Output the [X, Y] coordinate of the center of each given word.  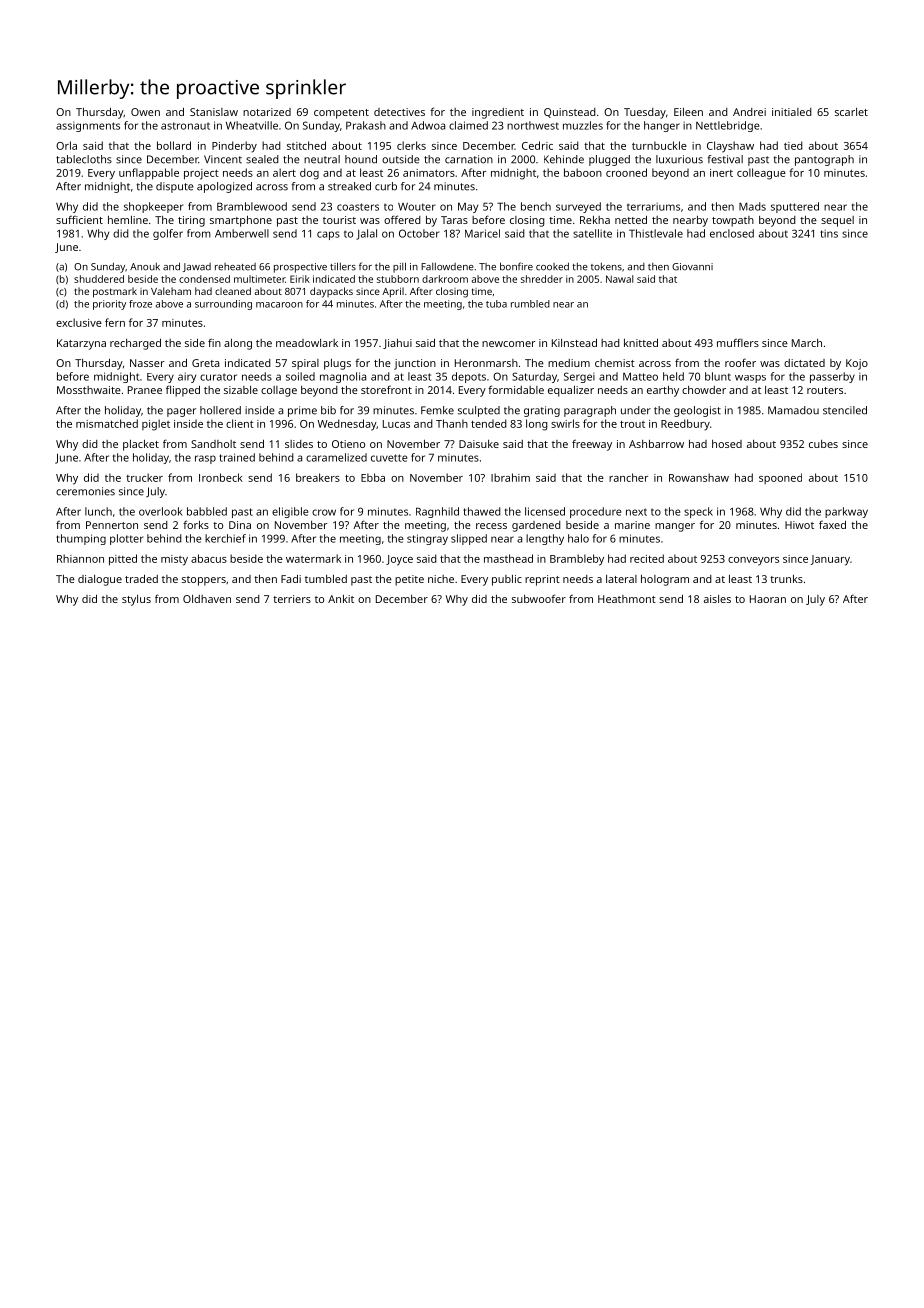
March [807, 343]
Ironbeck [221, 477]
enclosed [732, 233]
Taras [454, 220]
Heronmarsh [486, 363]
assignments [88, 127]
